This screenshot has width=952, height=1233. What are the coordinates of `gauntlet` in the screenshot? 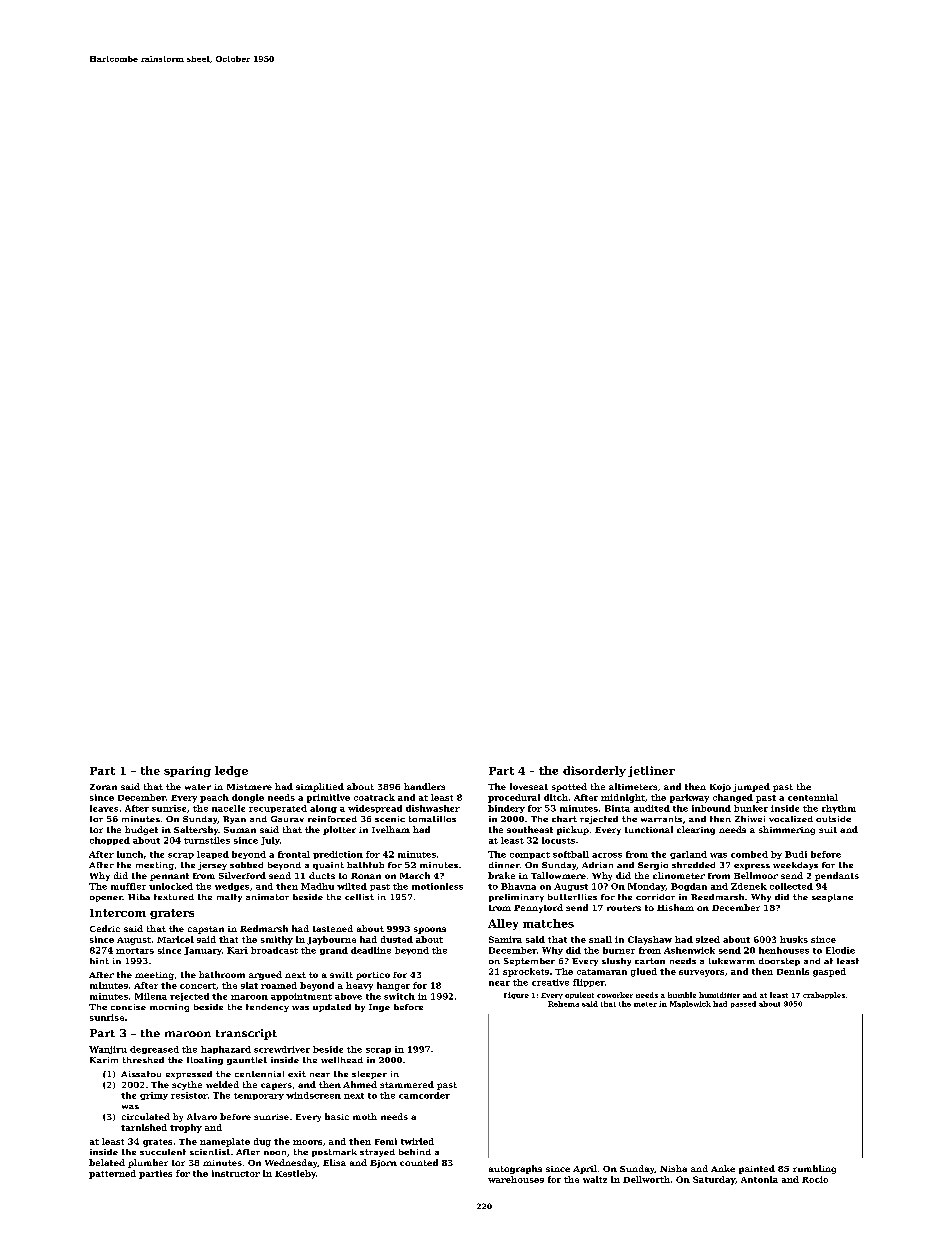 It's located at (247, 1061).
